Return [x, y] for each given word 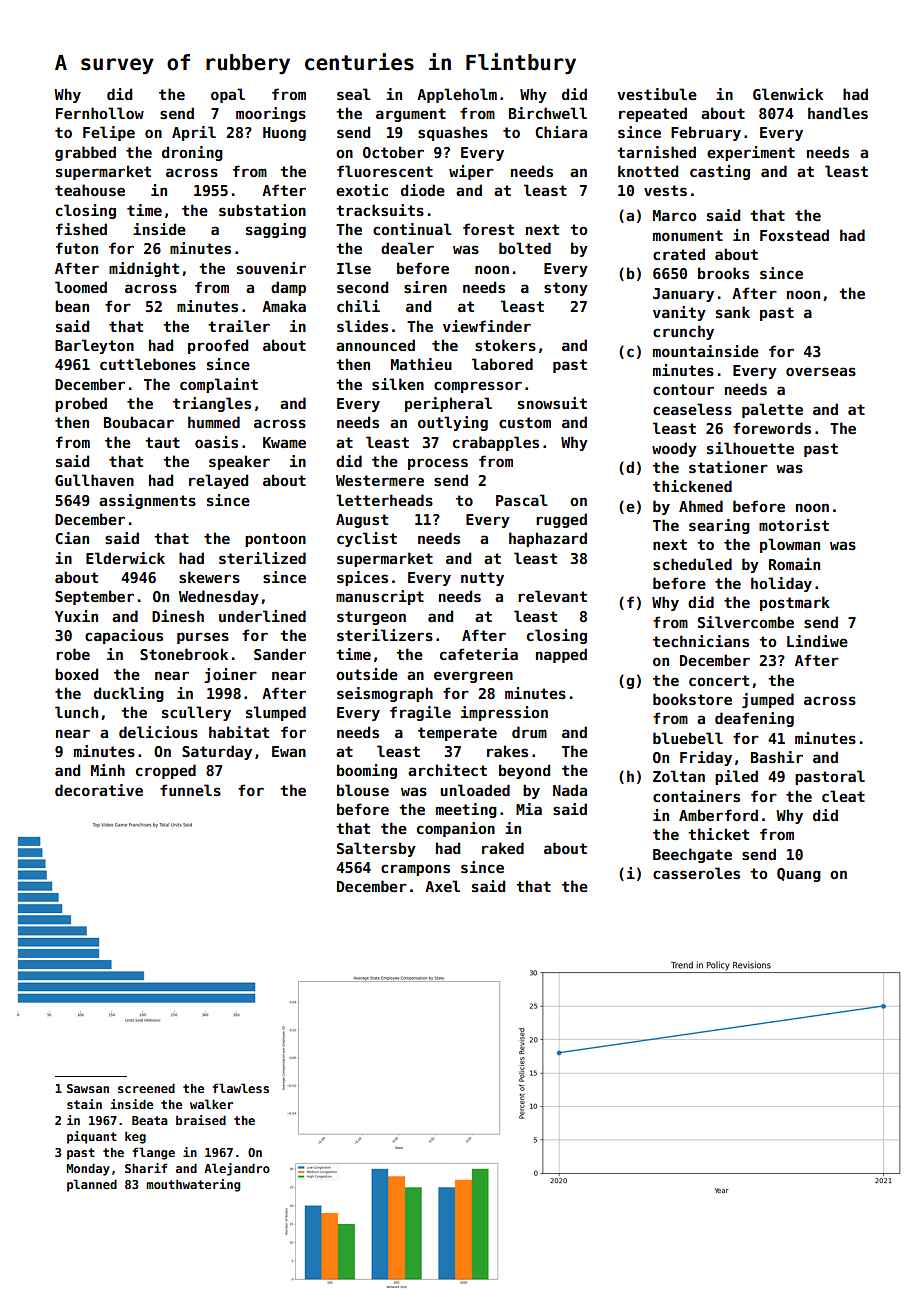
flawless [240, 1088]
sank [733, 312]
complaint [219, 385]
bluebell [688, 738]
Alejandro [237, 1169]
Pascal [522, 500]
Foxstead [794, 235]
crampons [415, 870]
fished [81, 229]
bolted [525, 248]
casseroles [696, 873]
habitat [239, 732]
